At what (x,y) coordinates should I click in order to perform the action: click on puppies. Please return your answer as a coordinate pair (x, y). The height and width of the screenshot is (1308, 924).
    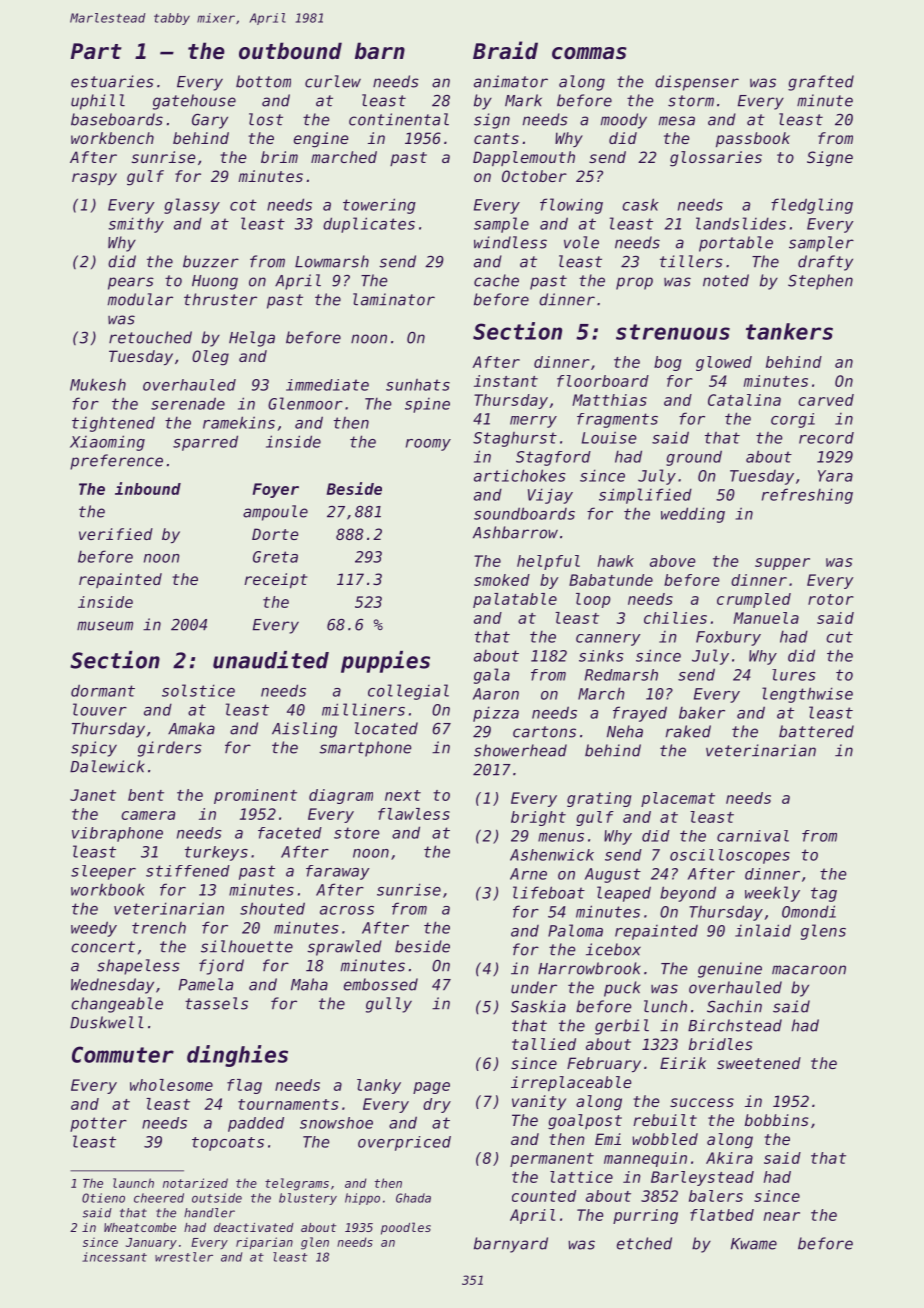
    Looking at the image, I should click on (385, 662).
